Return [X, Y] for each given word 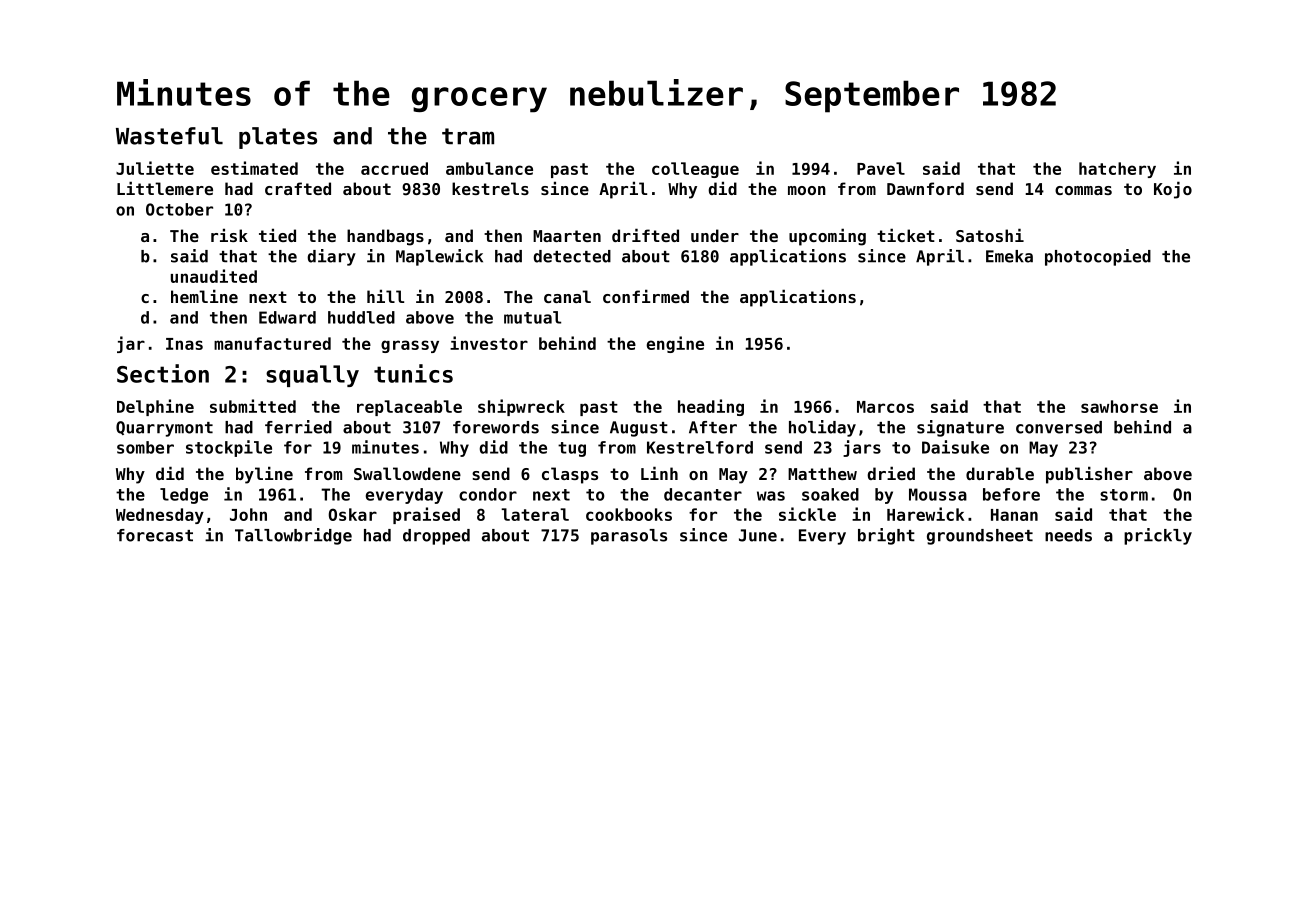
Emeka [1009, 256]
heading [711, 407]
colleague [695, 170]
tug [572, 449]
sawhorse [1119, 406]
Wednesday [160, 516]
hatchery [1117, 170]
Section [163, 373]
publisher [1089, 475]
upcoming [827, 237]
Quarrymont [164, 429]
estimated [254, 168]
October [179, 209]
